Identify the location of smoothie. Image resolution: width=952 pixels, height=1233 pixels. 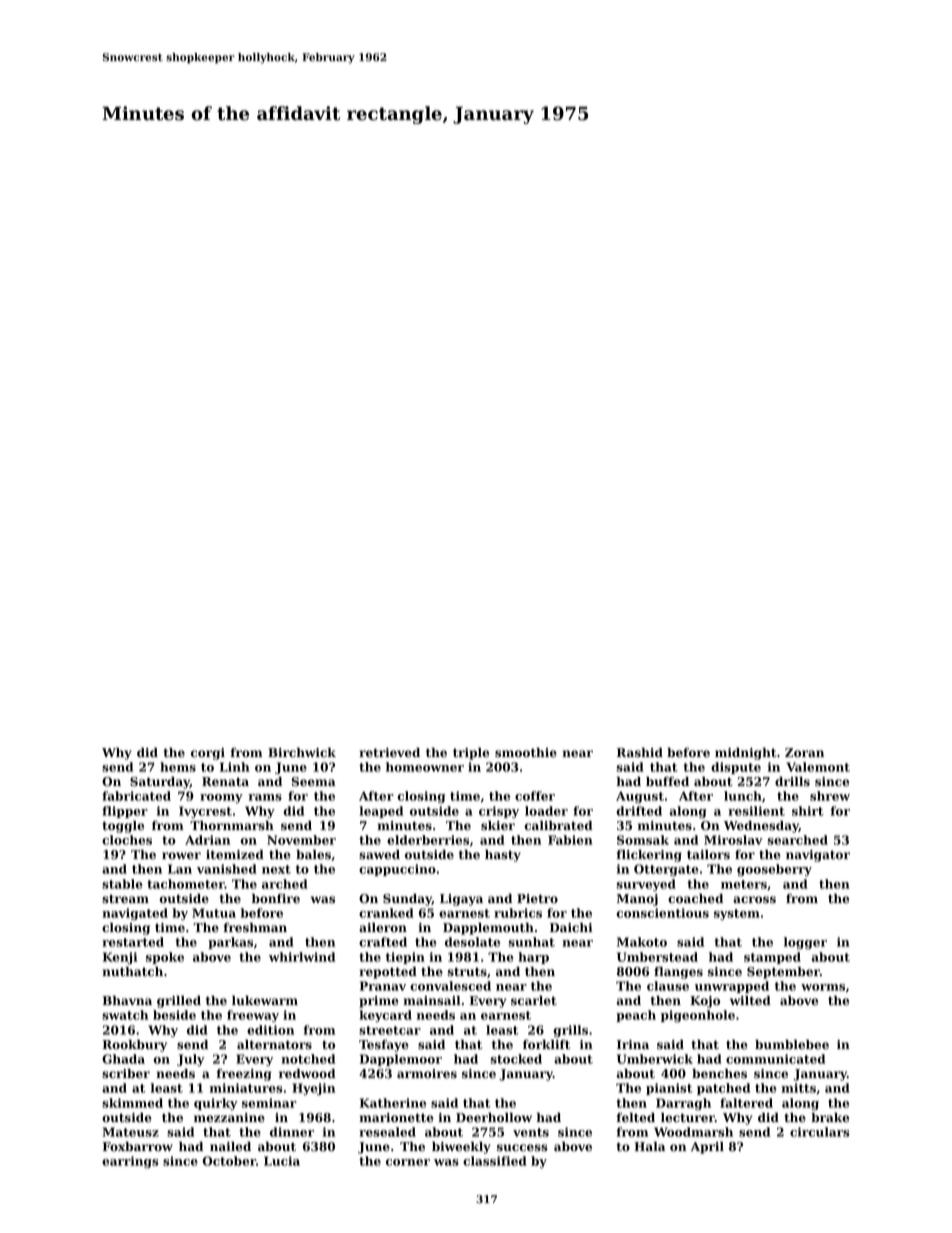
(526, 753).
